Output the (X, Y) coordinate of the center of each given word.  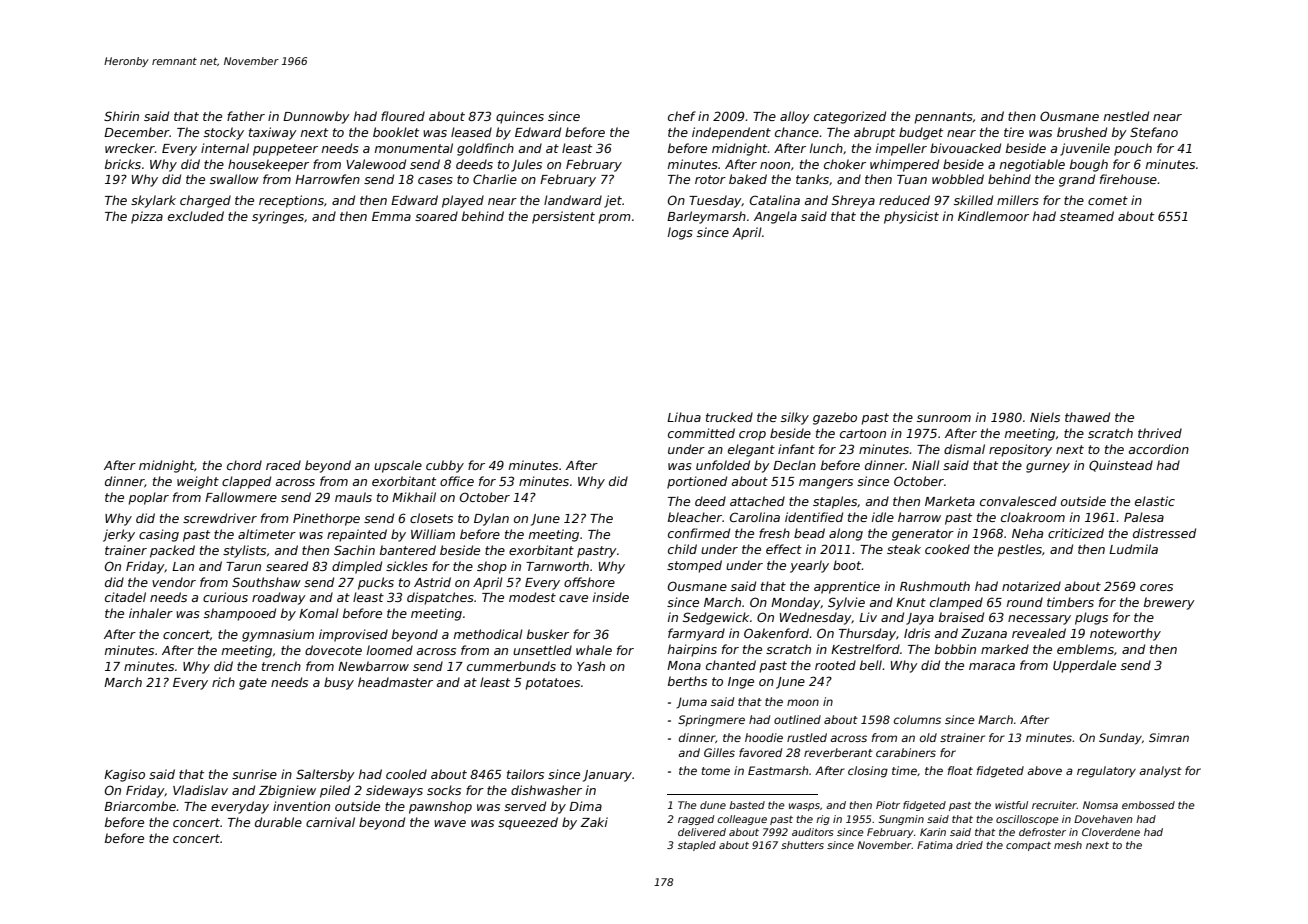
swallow (234, 179)
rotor (710, 179)
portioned (697, 482)
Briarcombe (140, 806)
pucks (376, 583)
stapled (697, 846)
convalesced (1018, 501)
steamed (1087, 216)
